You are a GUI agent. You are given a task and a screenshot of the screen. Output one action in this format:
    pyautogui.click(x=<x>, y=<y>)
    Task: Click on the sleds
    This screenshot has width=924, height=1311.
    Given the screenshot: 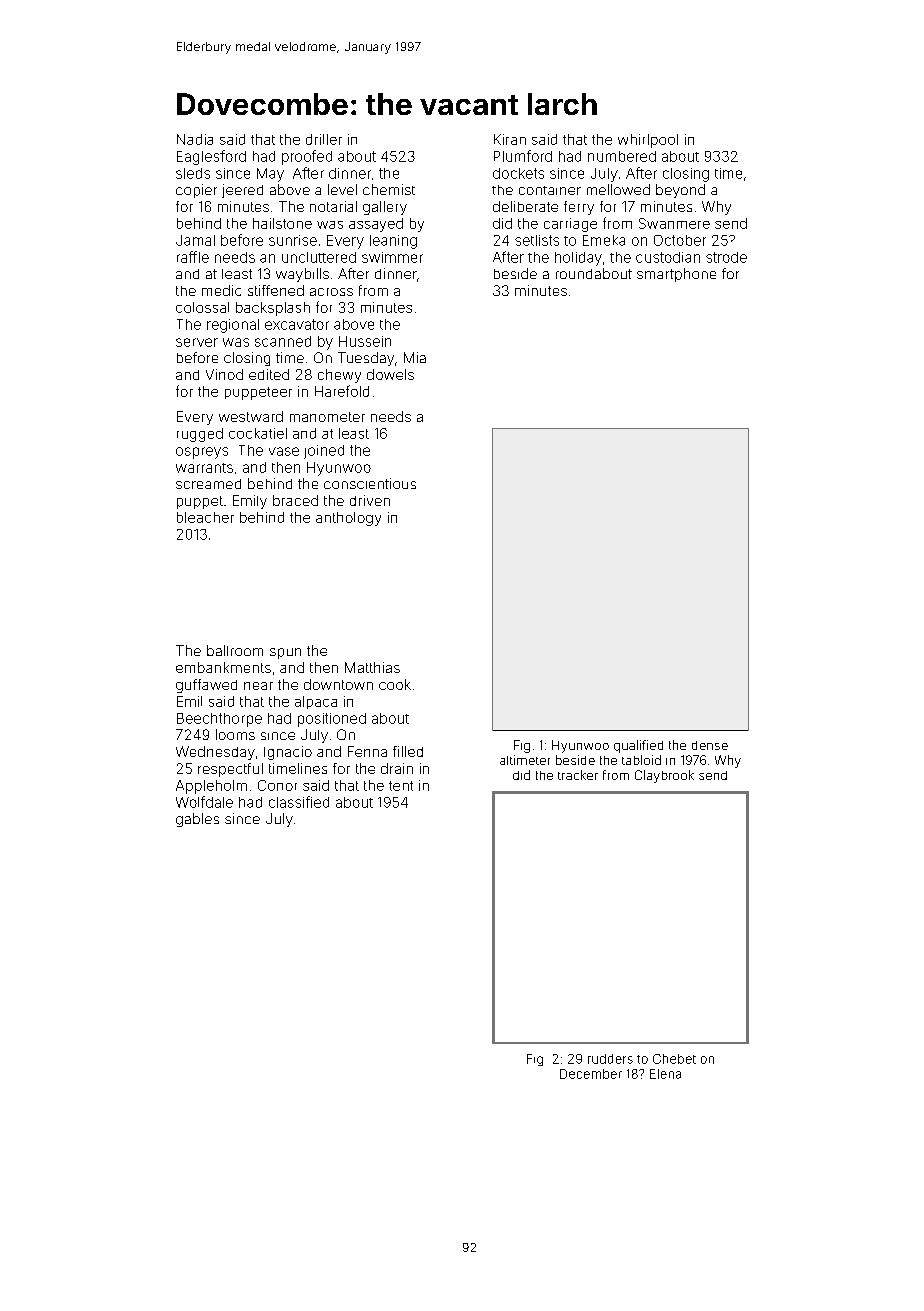 What is the action you would take?
    pyautogui.click(x=193, y=173)
